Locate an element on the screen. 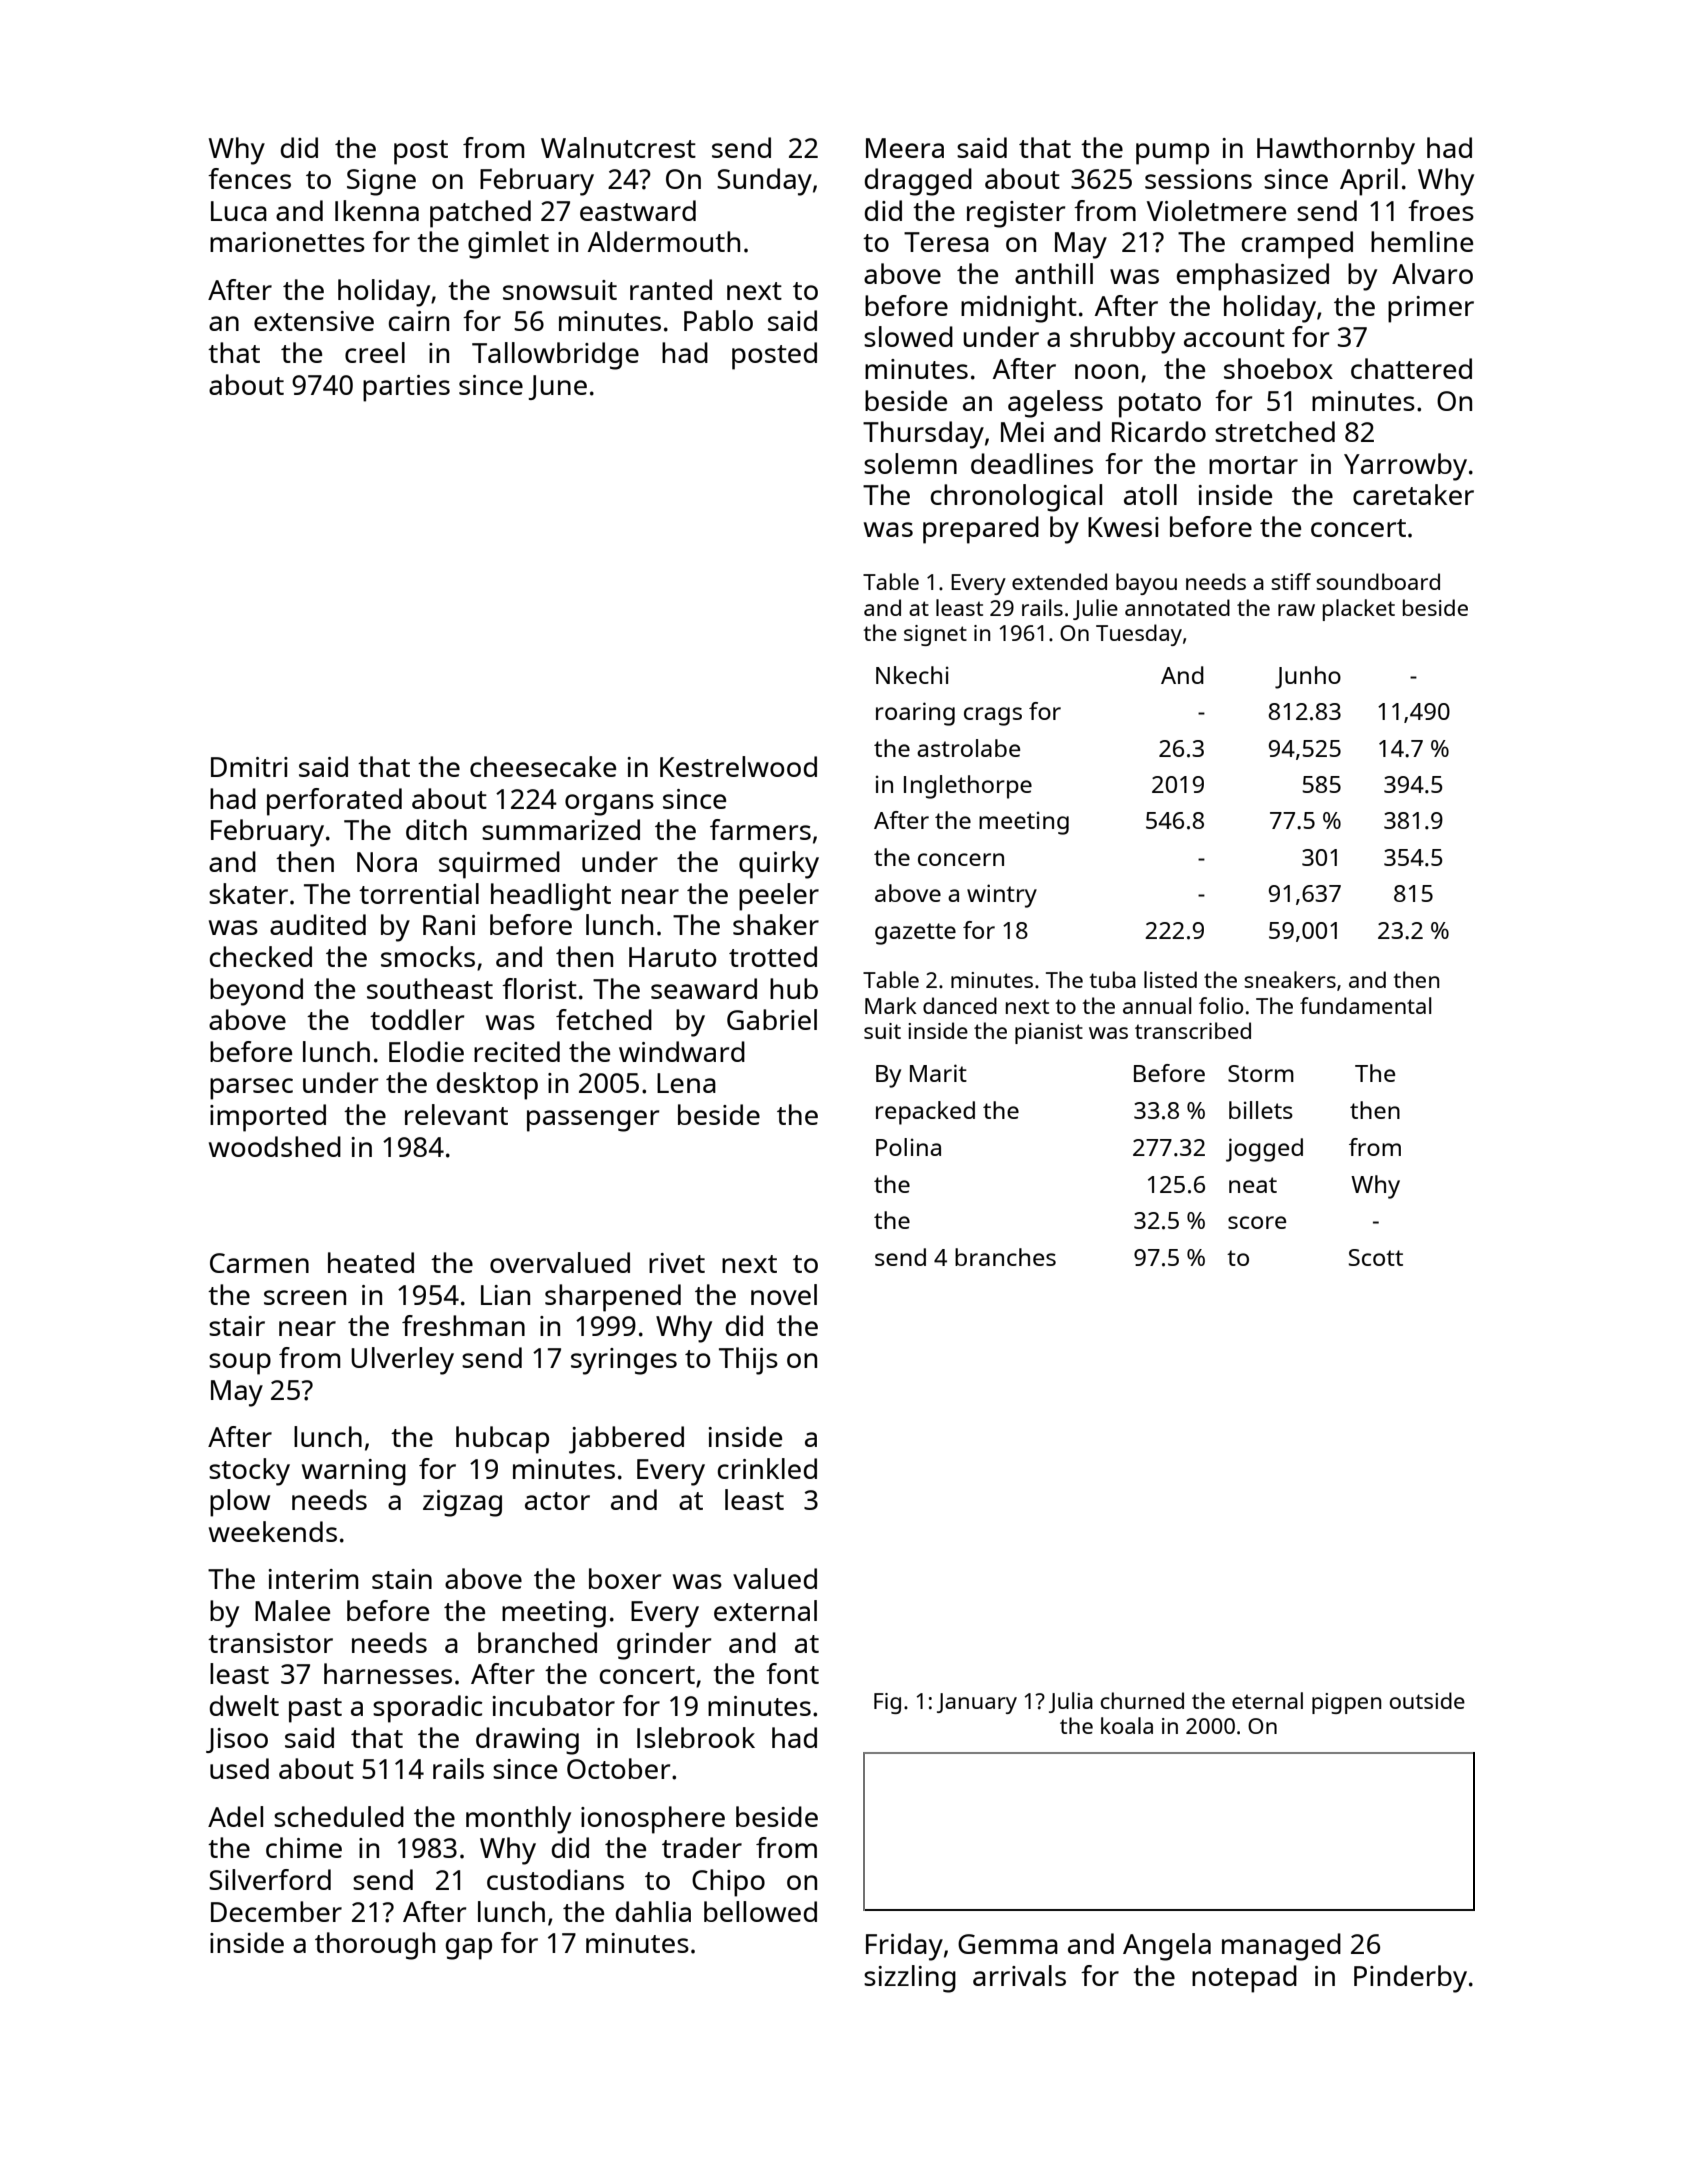 The width and height of the screenshot is (1683, 2178). heated is located at coordinates (371, 1262).
